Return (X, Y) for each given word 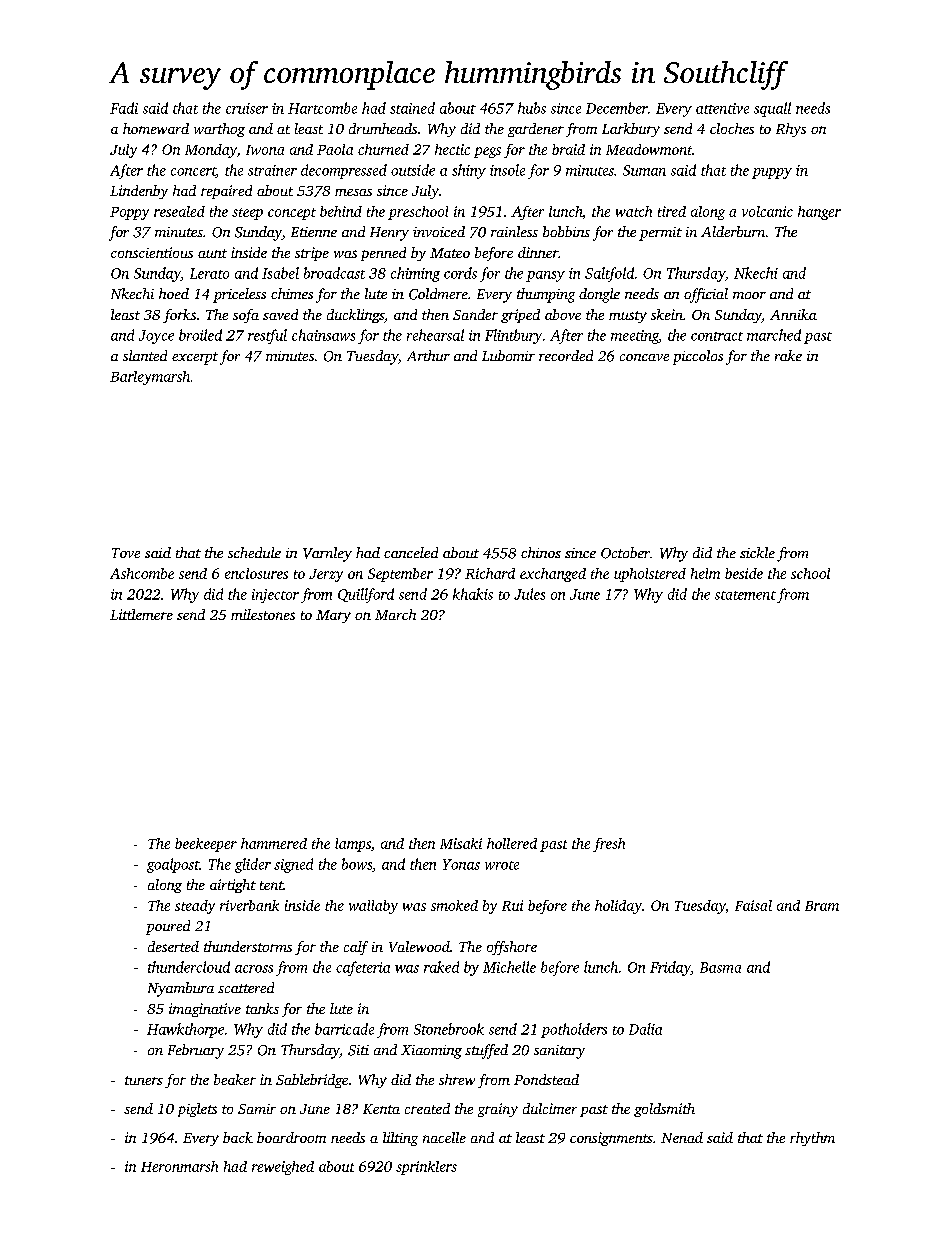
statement (745, 595)
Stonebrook (449, 1029)
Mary (333, 616)
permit (660, 234)
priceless (239, 295)
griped (520, 316)
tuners (144, 1080)
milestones (263, 614)
